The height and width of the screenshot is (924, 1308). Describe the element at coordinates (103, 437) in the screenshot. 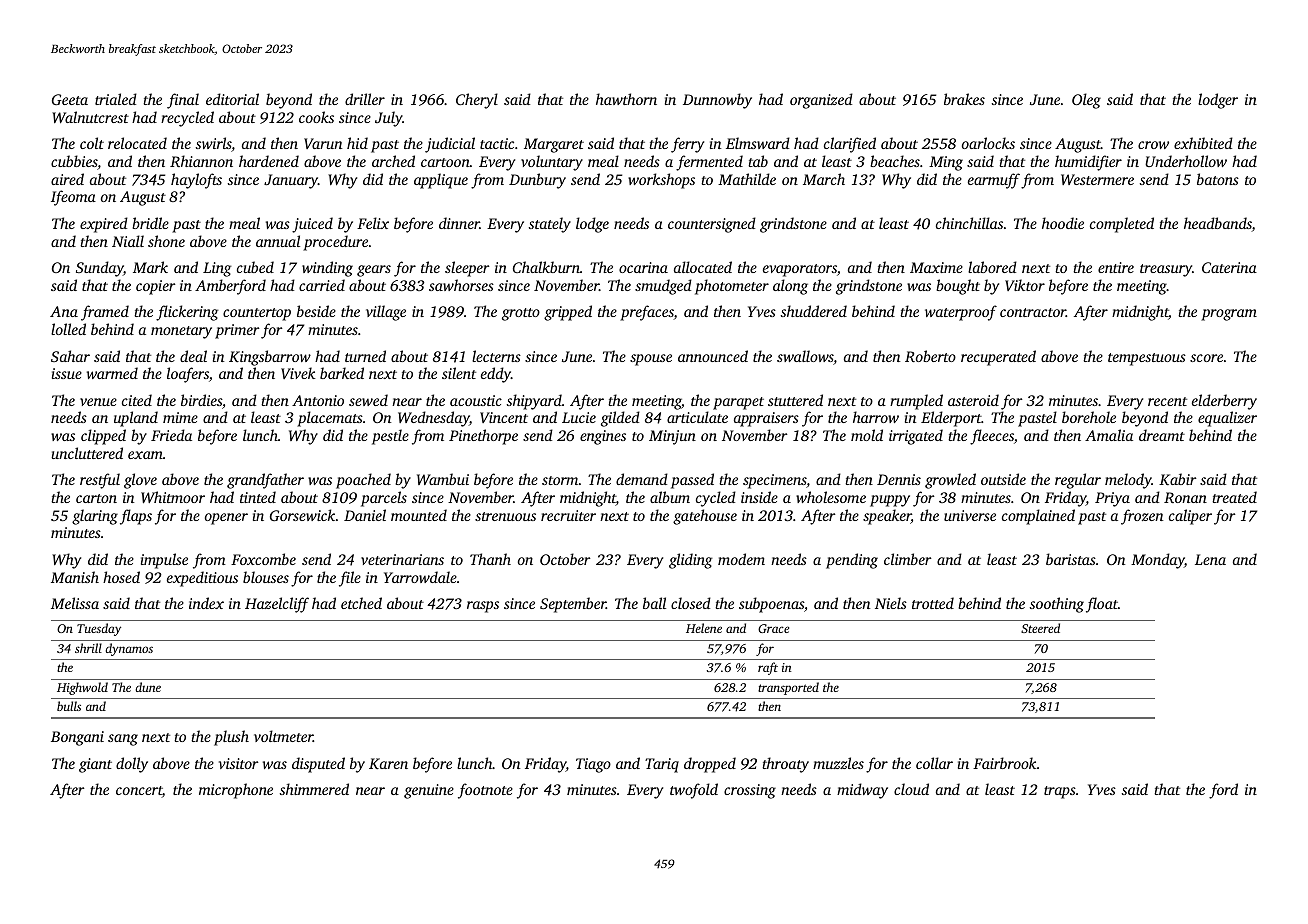

I see `clipped` at that location.
